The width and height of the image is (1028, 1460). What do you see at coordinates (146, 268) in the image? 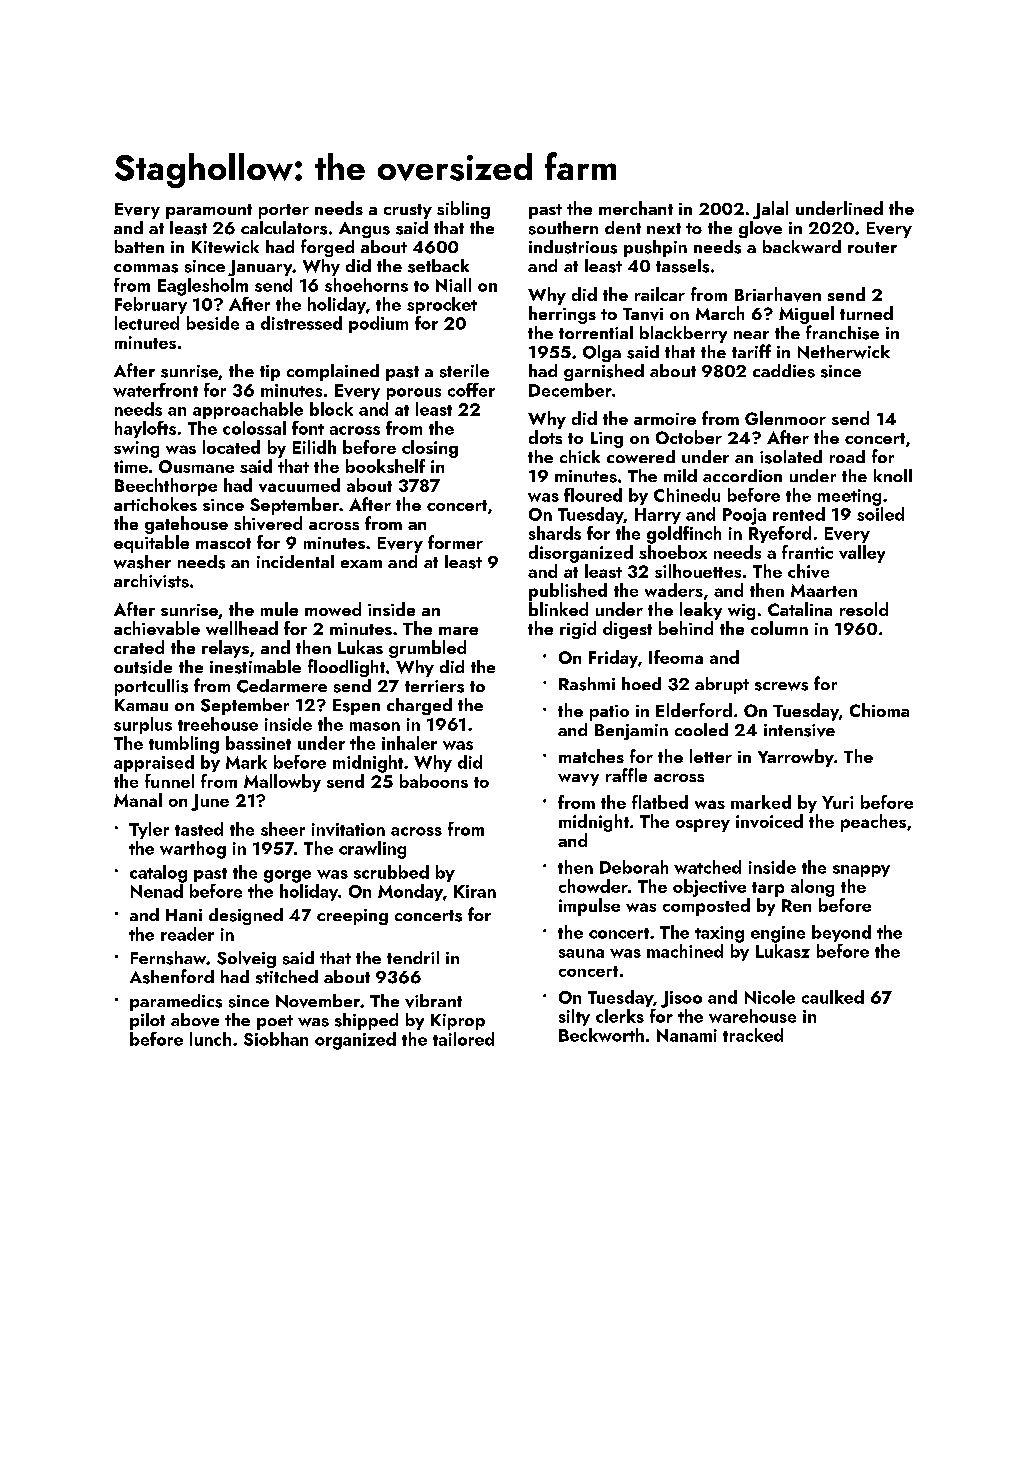
I see `commas` at bounding box center [146, 268].
